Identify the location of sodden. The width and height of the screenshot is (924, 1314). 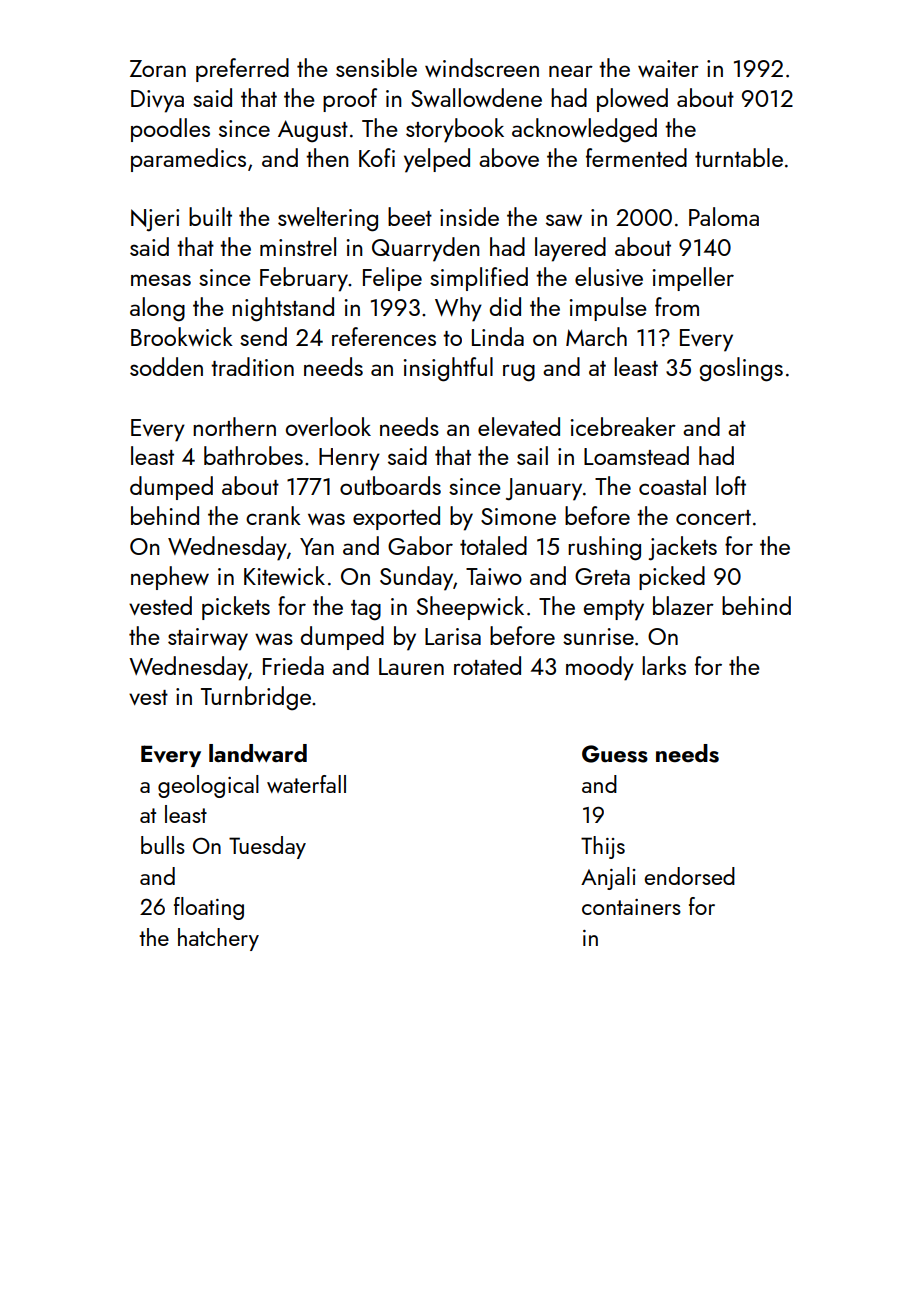
(166, 366).
